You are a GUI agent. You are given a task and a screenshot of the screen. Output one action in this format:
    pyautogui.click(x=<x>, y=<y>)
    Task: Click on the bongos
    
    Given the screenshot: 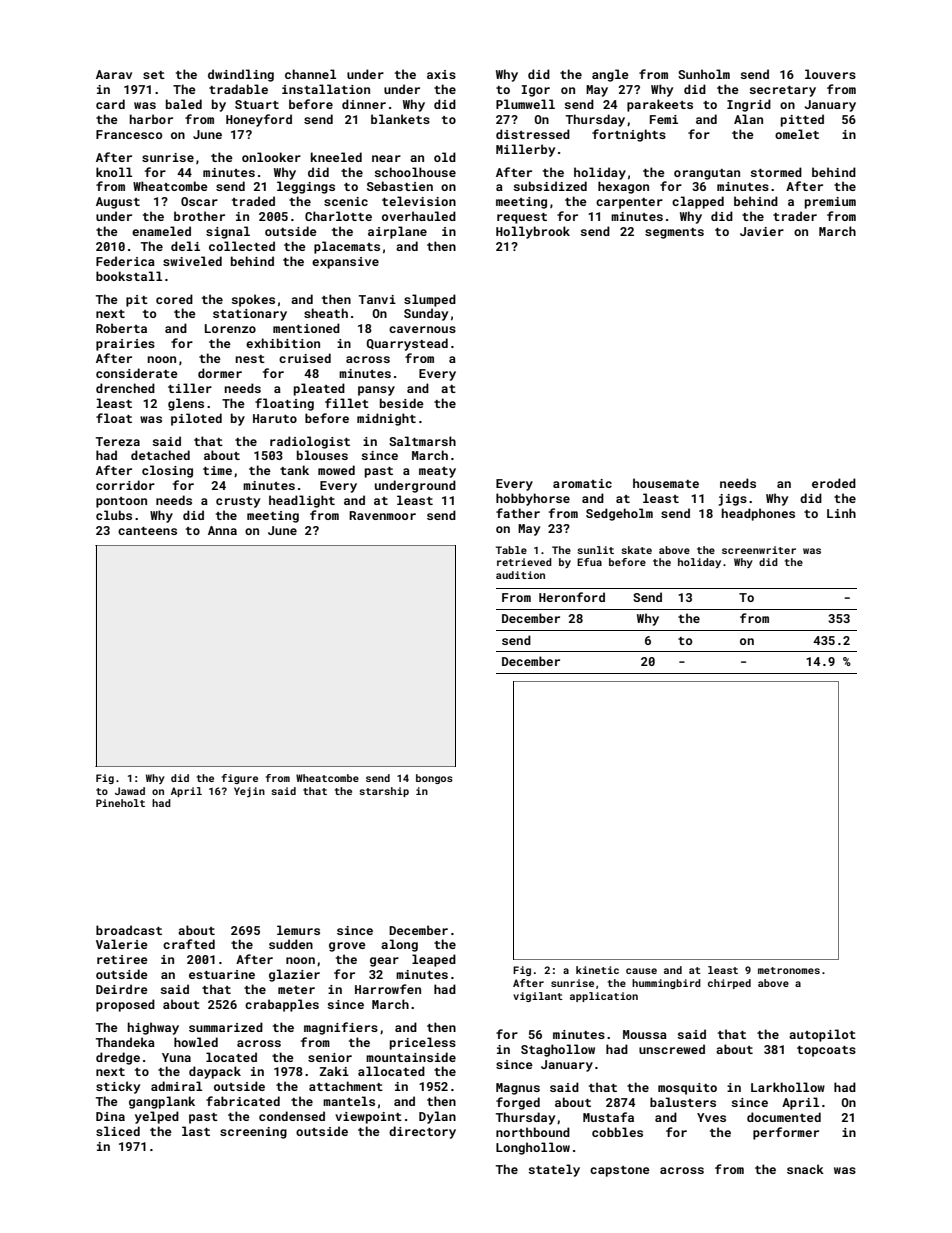 What is the action you would take?
    pyautogui.click(x=434, y=779)
